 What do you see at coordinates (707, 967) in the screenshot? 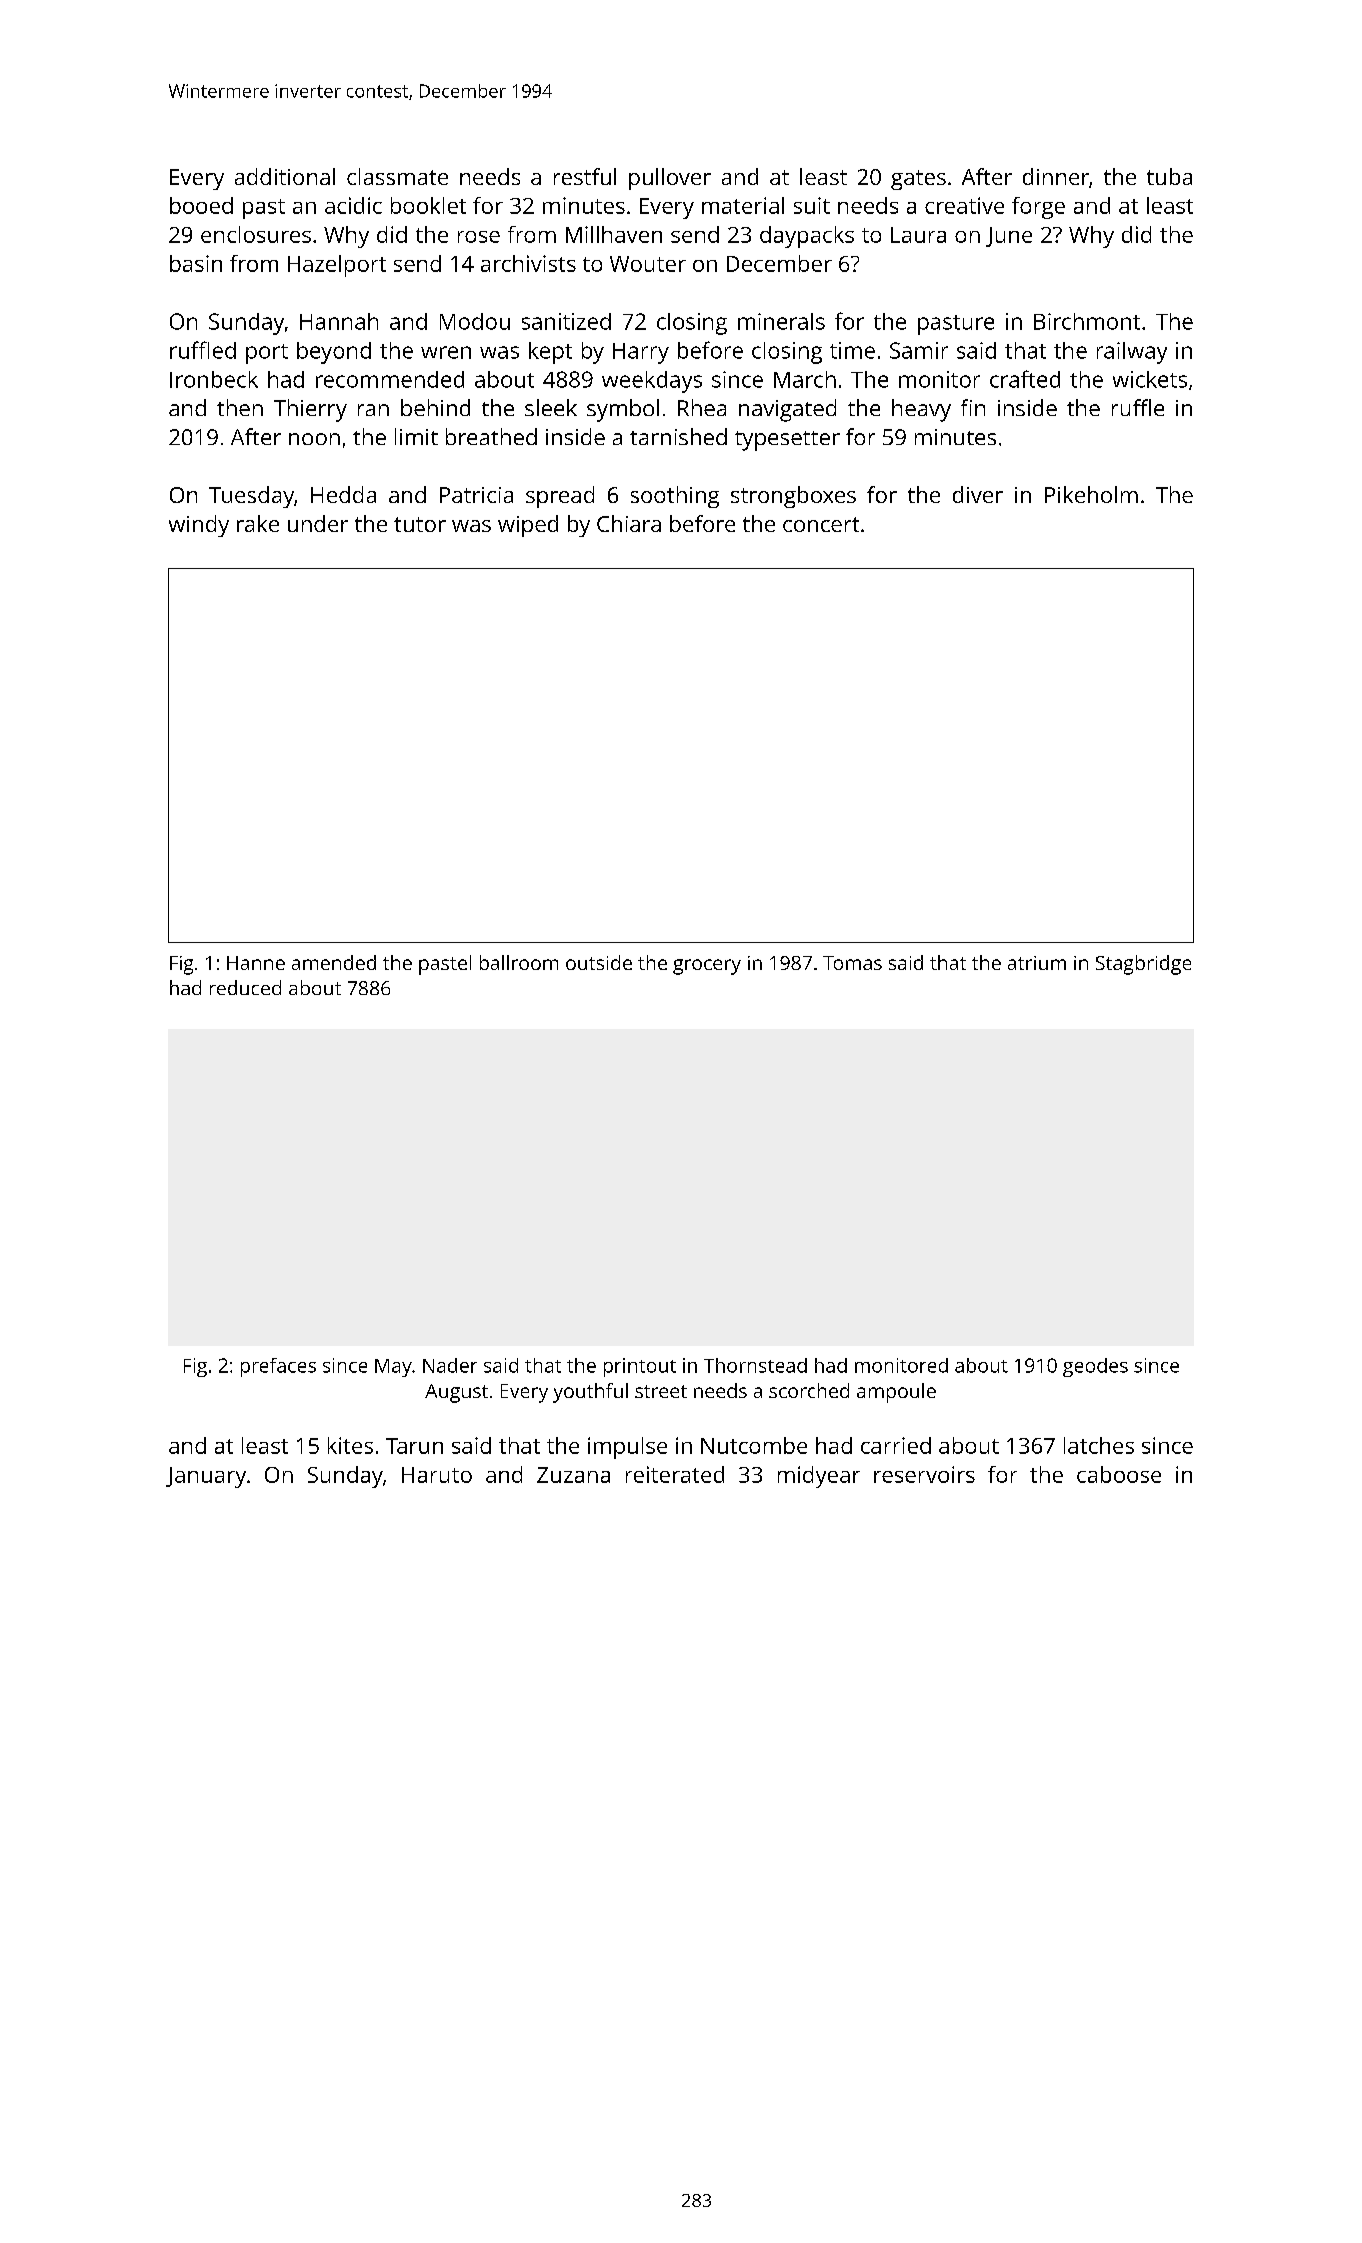
I see `grocery` at bounding box center [707, 967].
